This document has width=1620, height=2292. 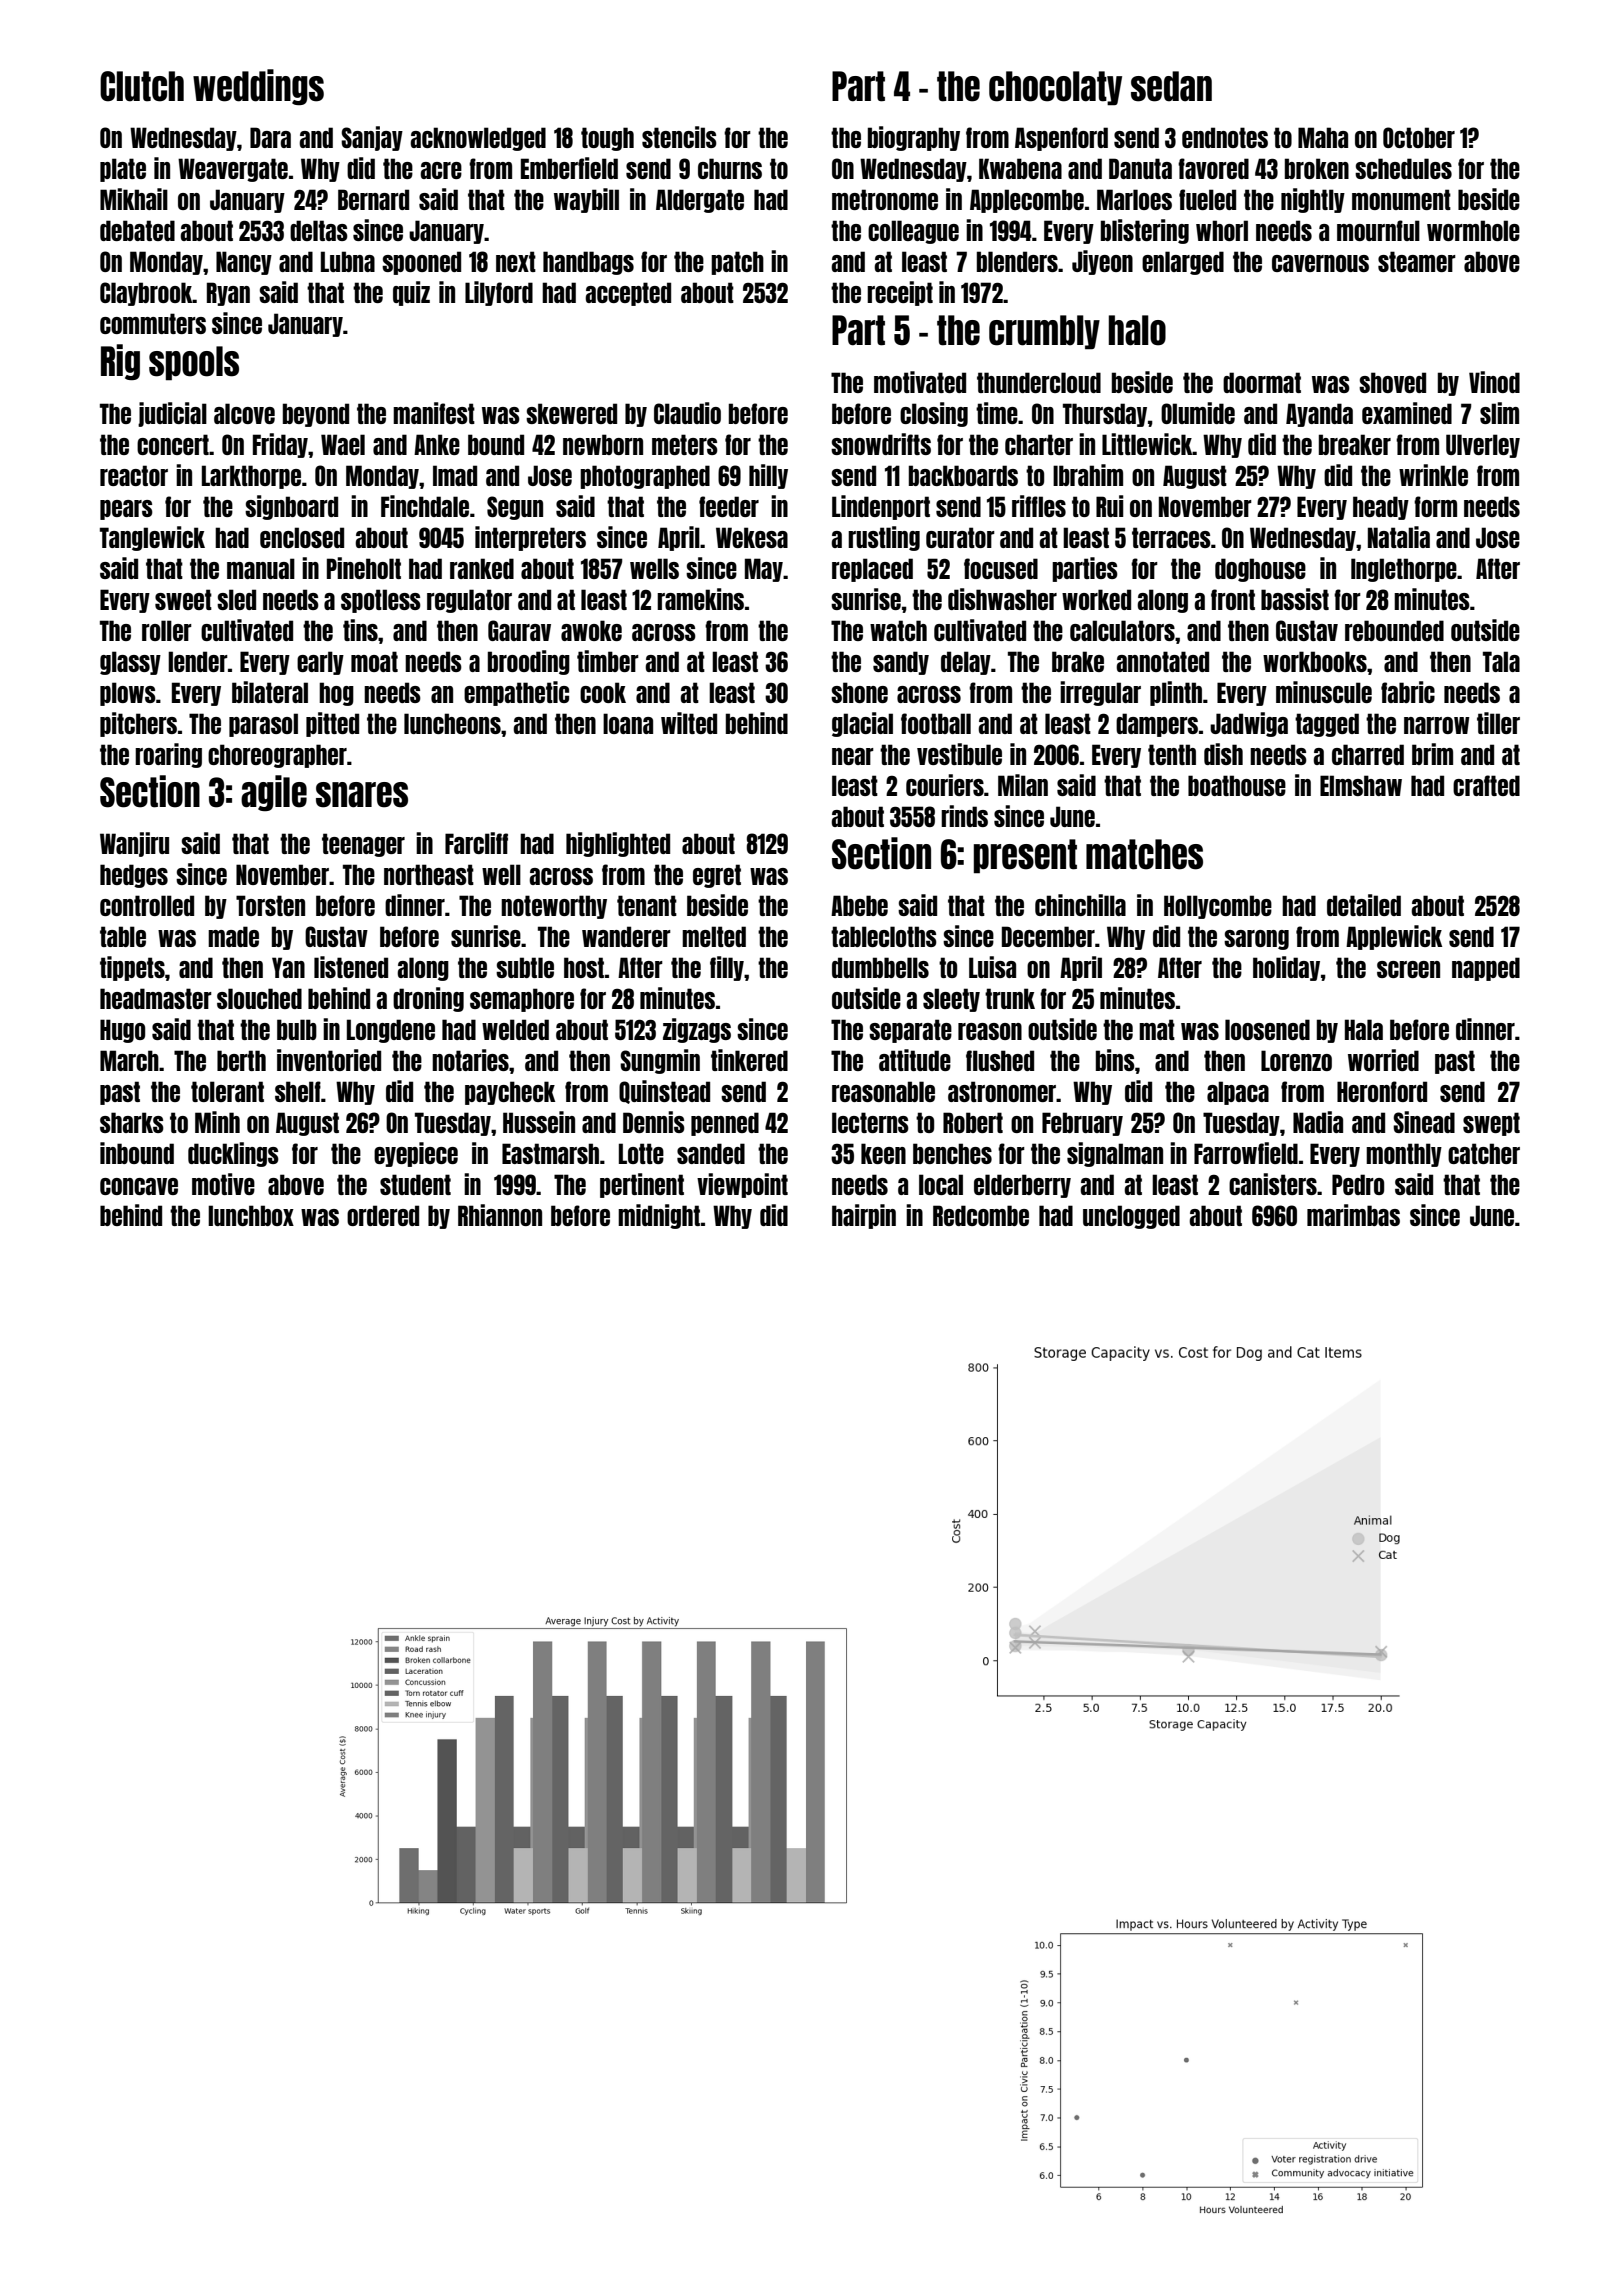 I want to click on eyepiece, so click(x=416, y=1154).
